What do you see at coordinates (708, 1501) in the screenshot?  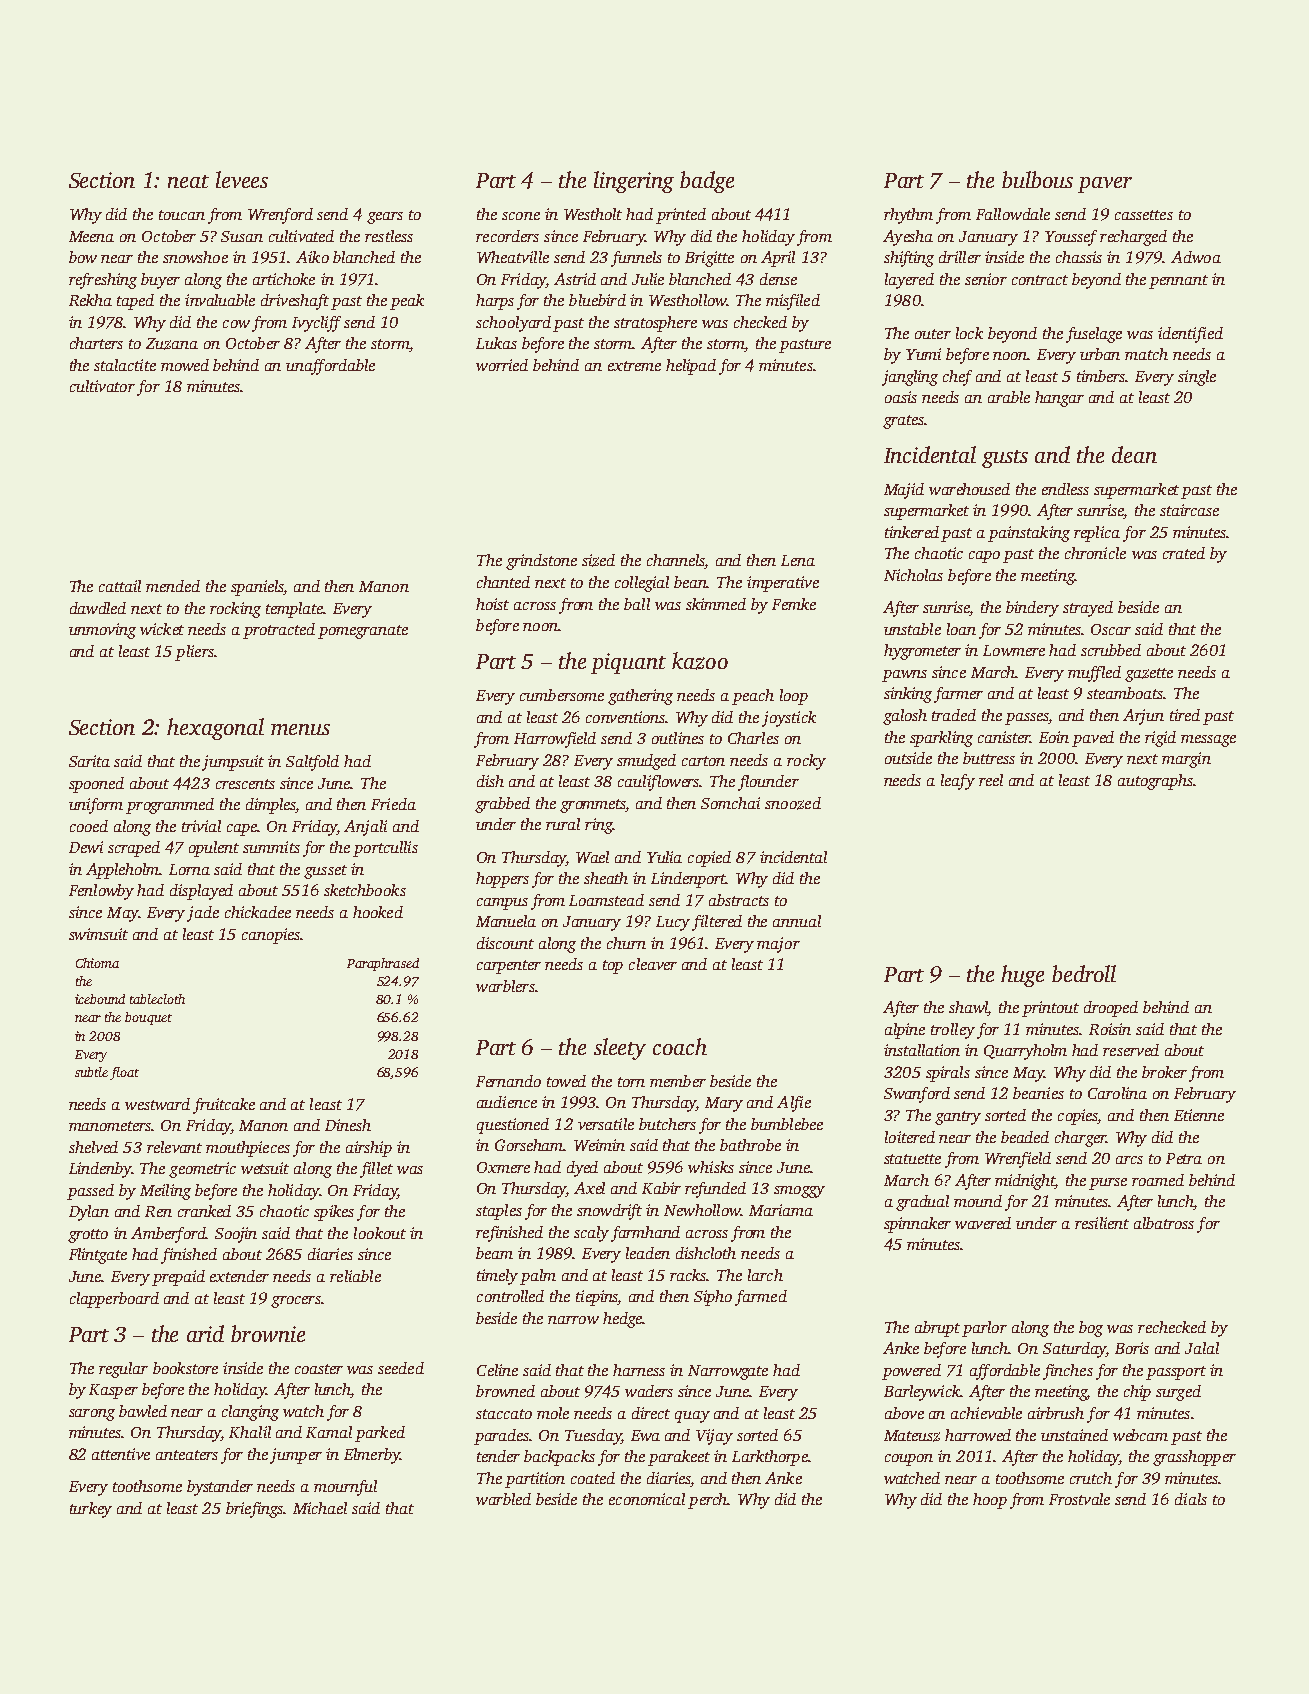 I see `perch` at bounding box center [708, 1501].
